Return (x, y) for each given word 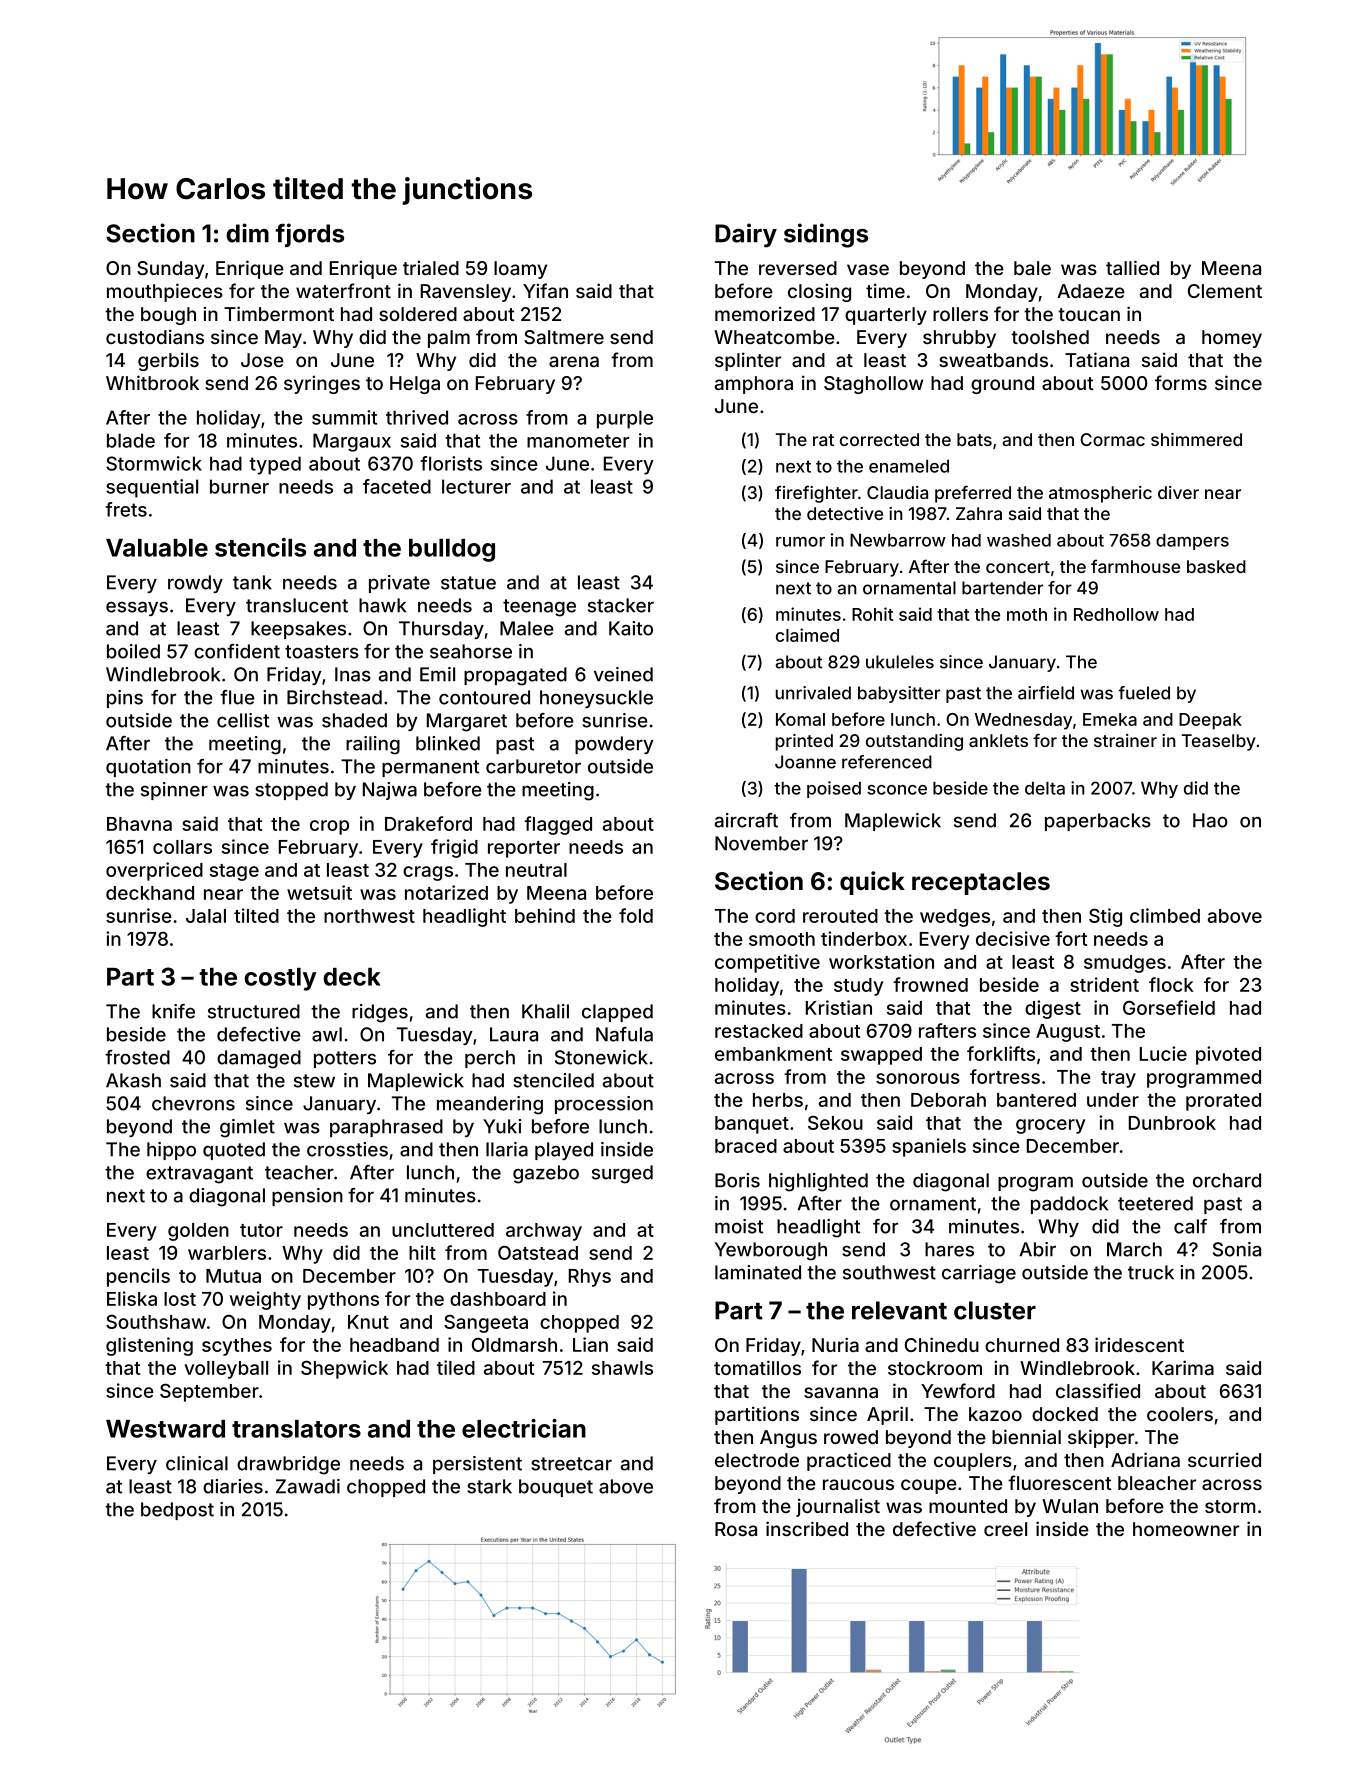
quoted (234, 1151)
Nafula (624, 1034)
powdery (614, 745)
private (399, 584)
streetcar (571, 1464)
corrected (879, 439)
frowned (930, 984)
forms (1181, 382)
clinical (197, 1463)
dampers (1192, 542)
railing (373, 745)
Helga (415, 385)
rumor (800, 542)
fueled (1144, 693)
